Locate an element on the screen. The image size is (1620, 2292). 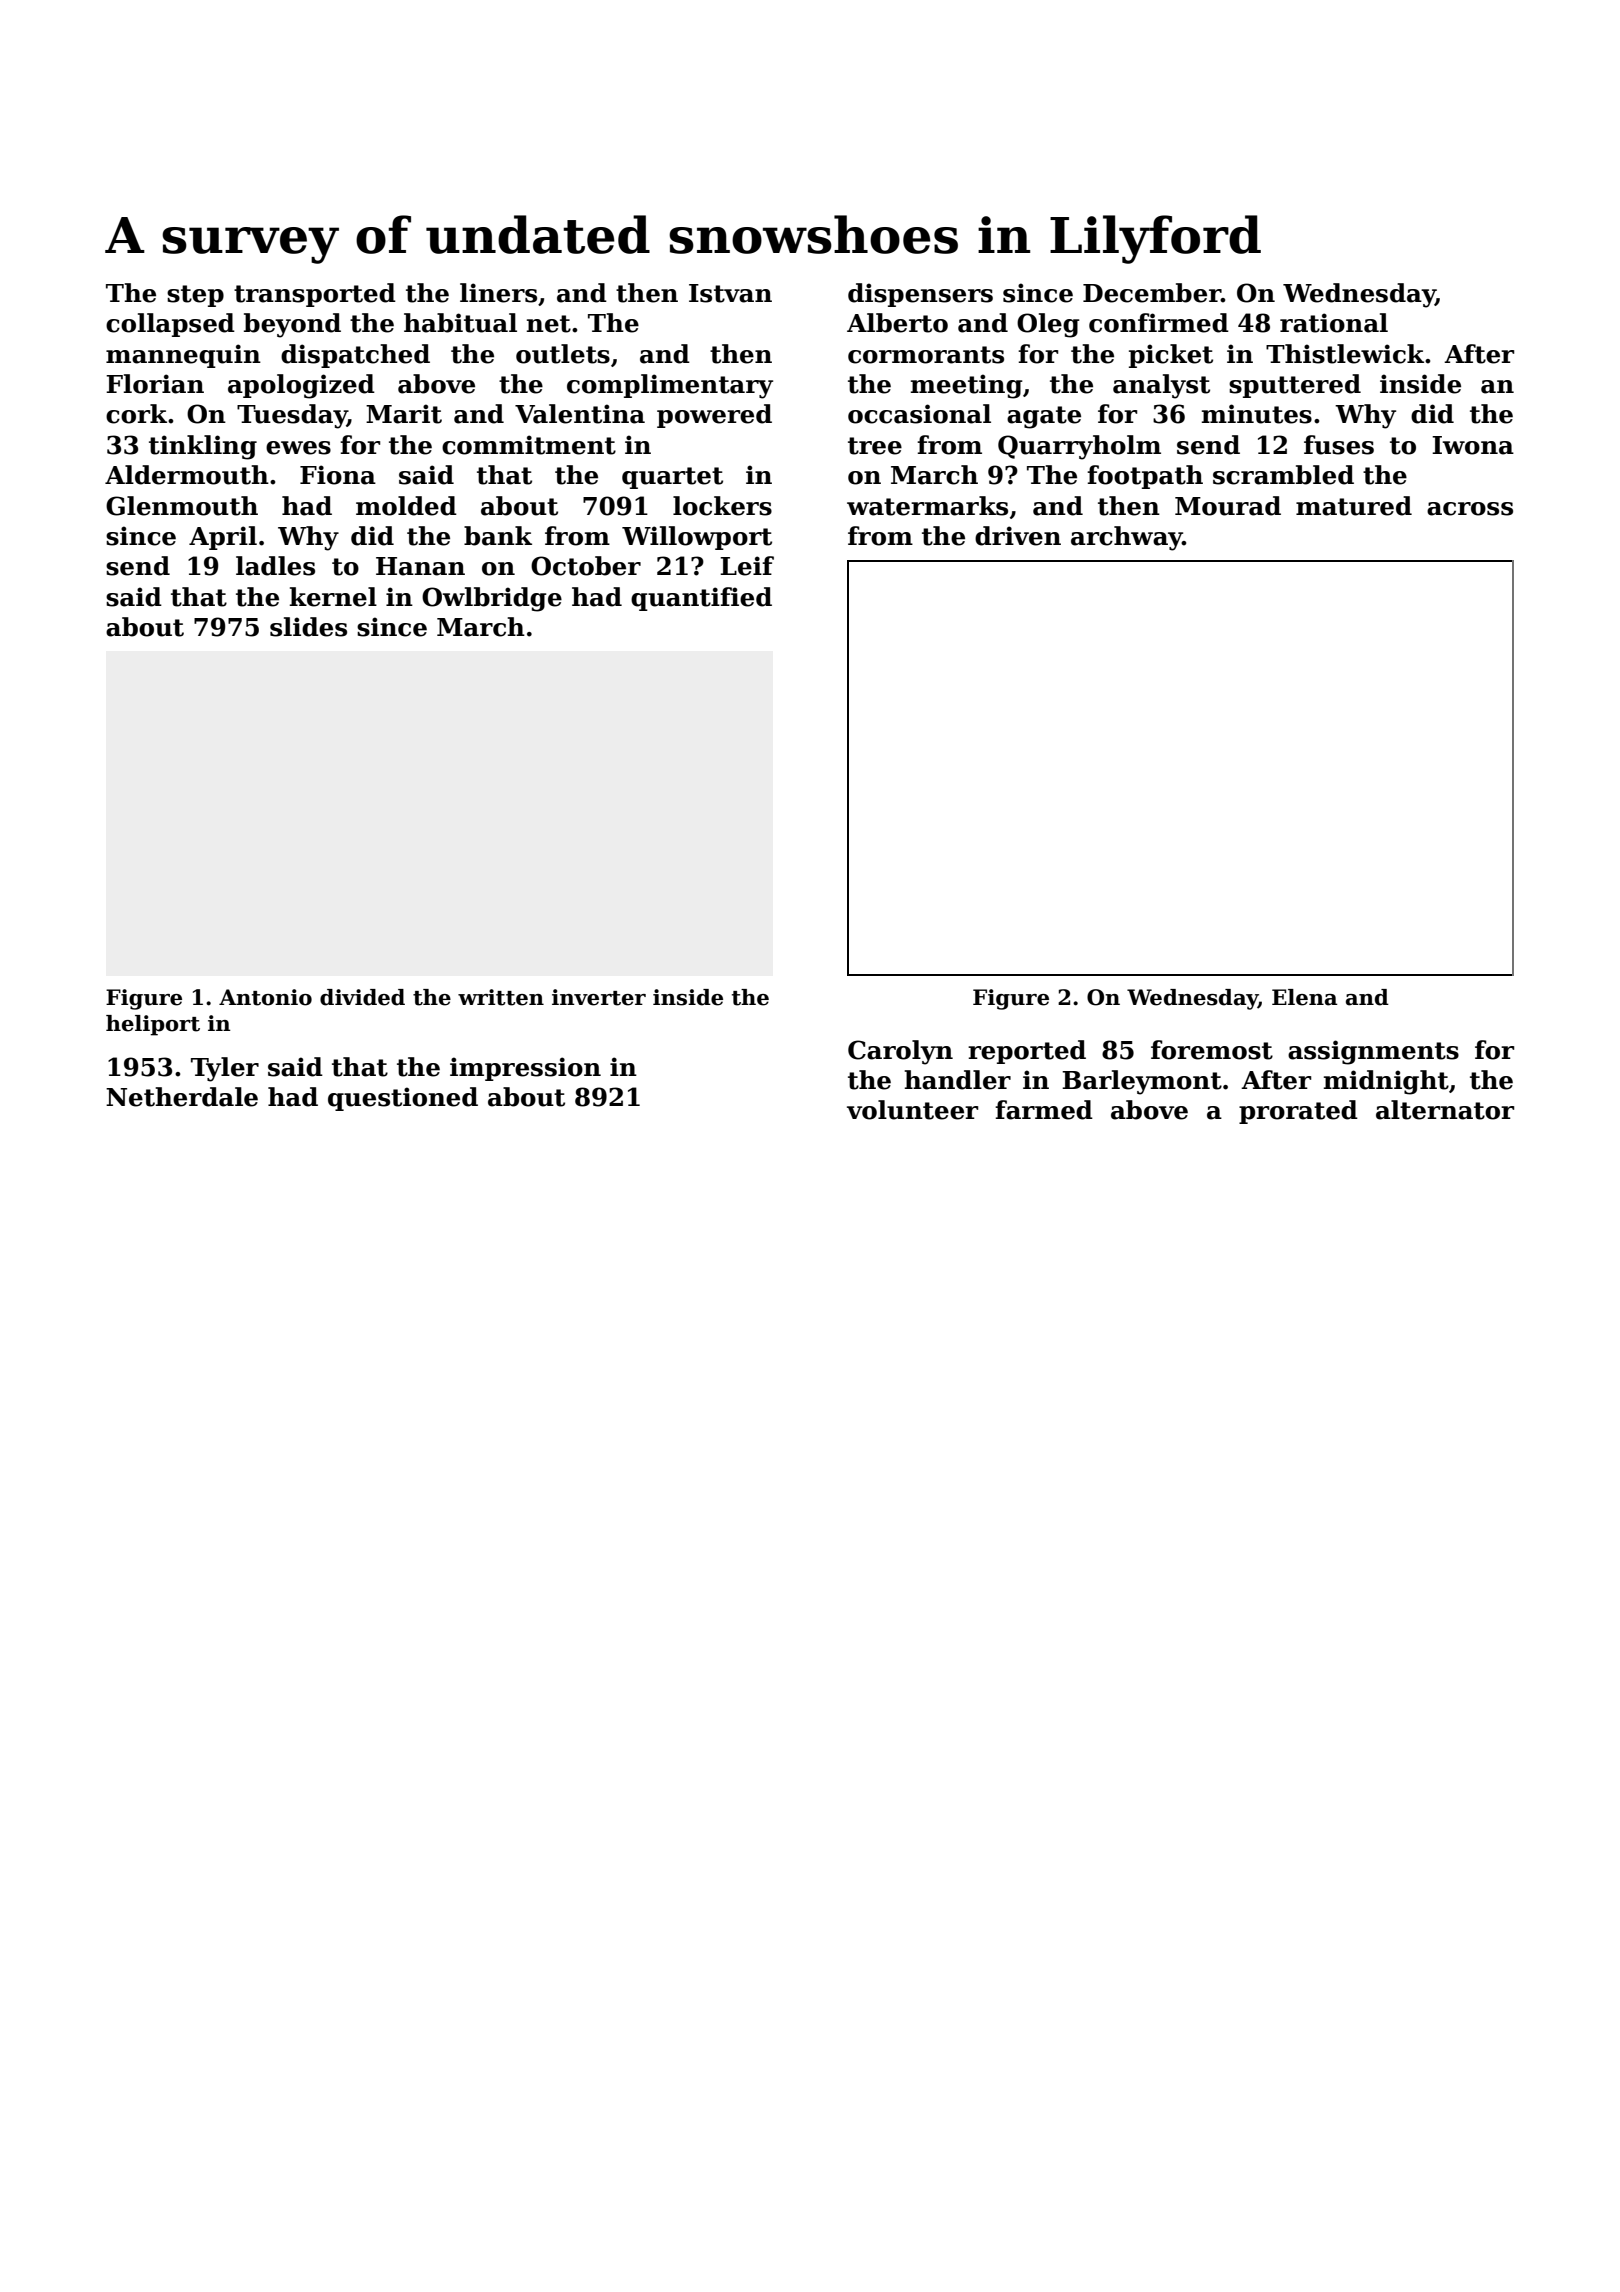
Quarryholm is located at coordinates (1079, 447).
